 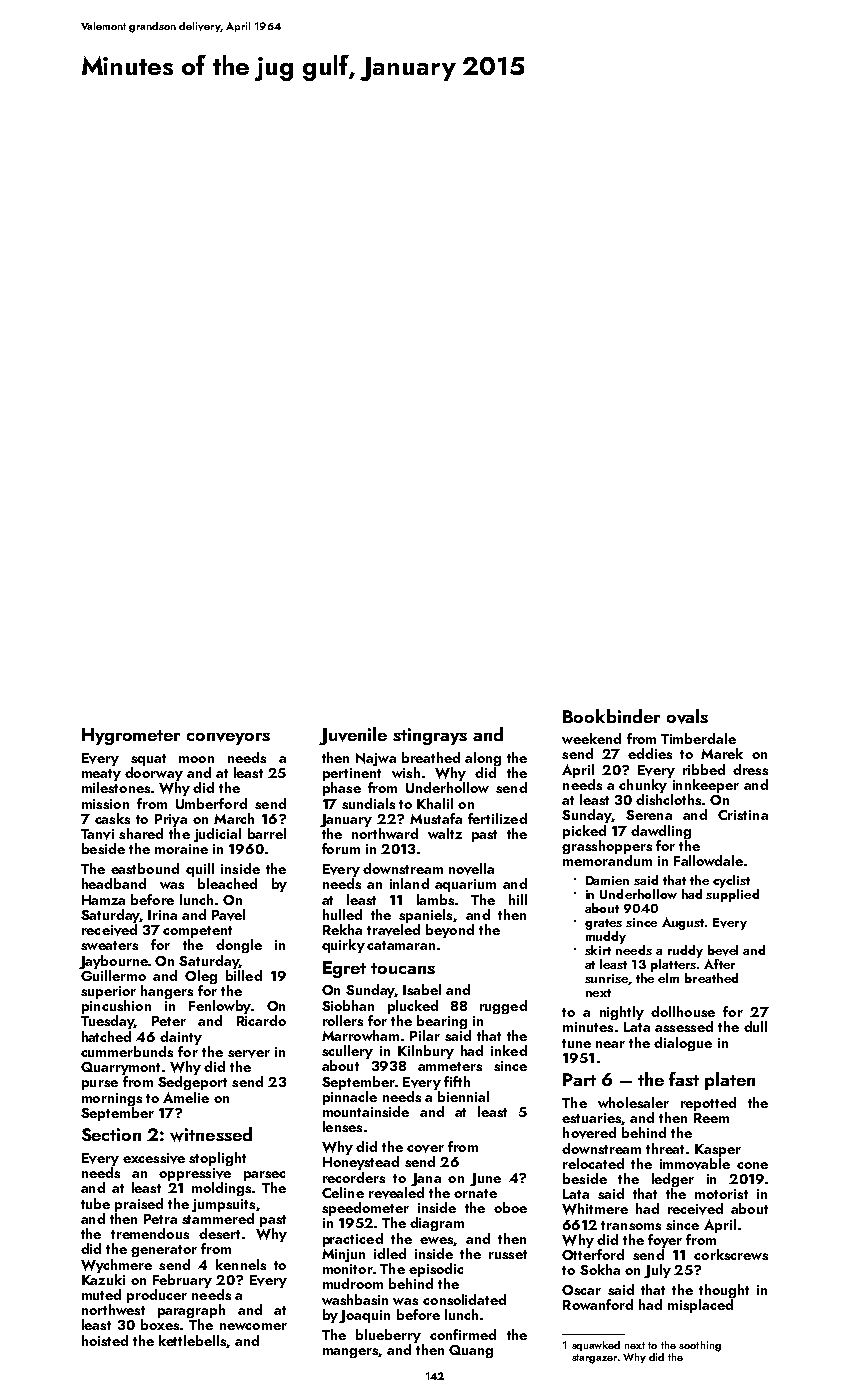 I want to click on Joaquin, so click(x=364, y=1316).
